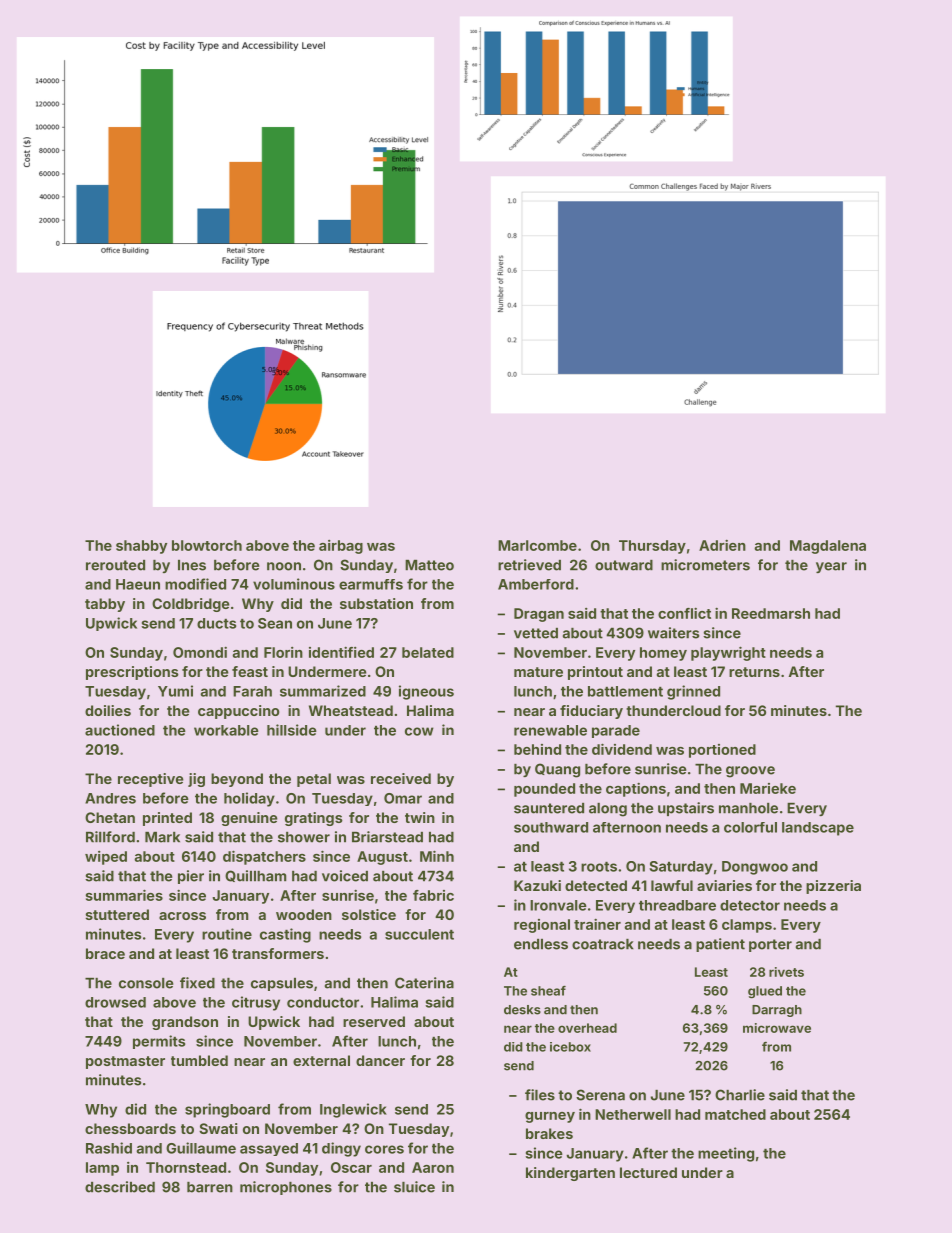 The height and width of the screenshot is (1233, 952). I want to click on Amberford, so click(536, 584).
